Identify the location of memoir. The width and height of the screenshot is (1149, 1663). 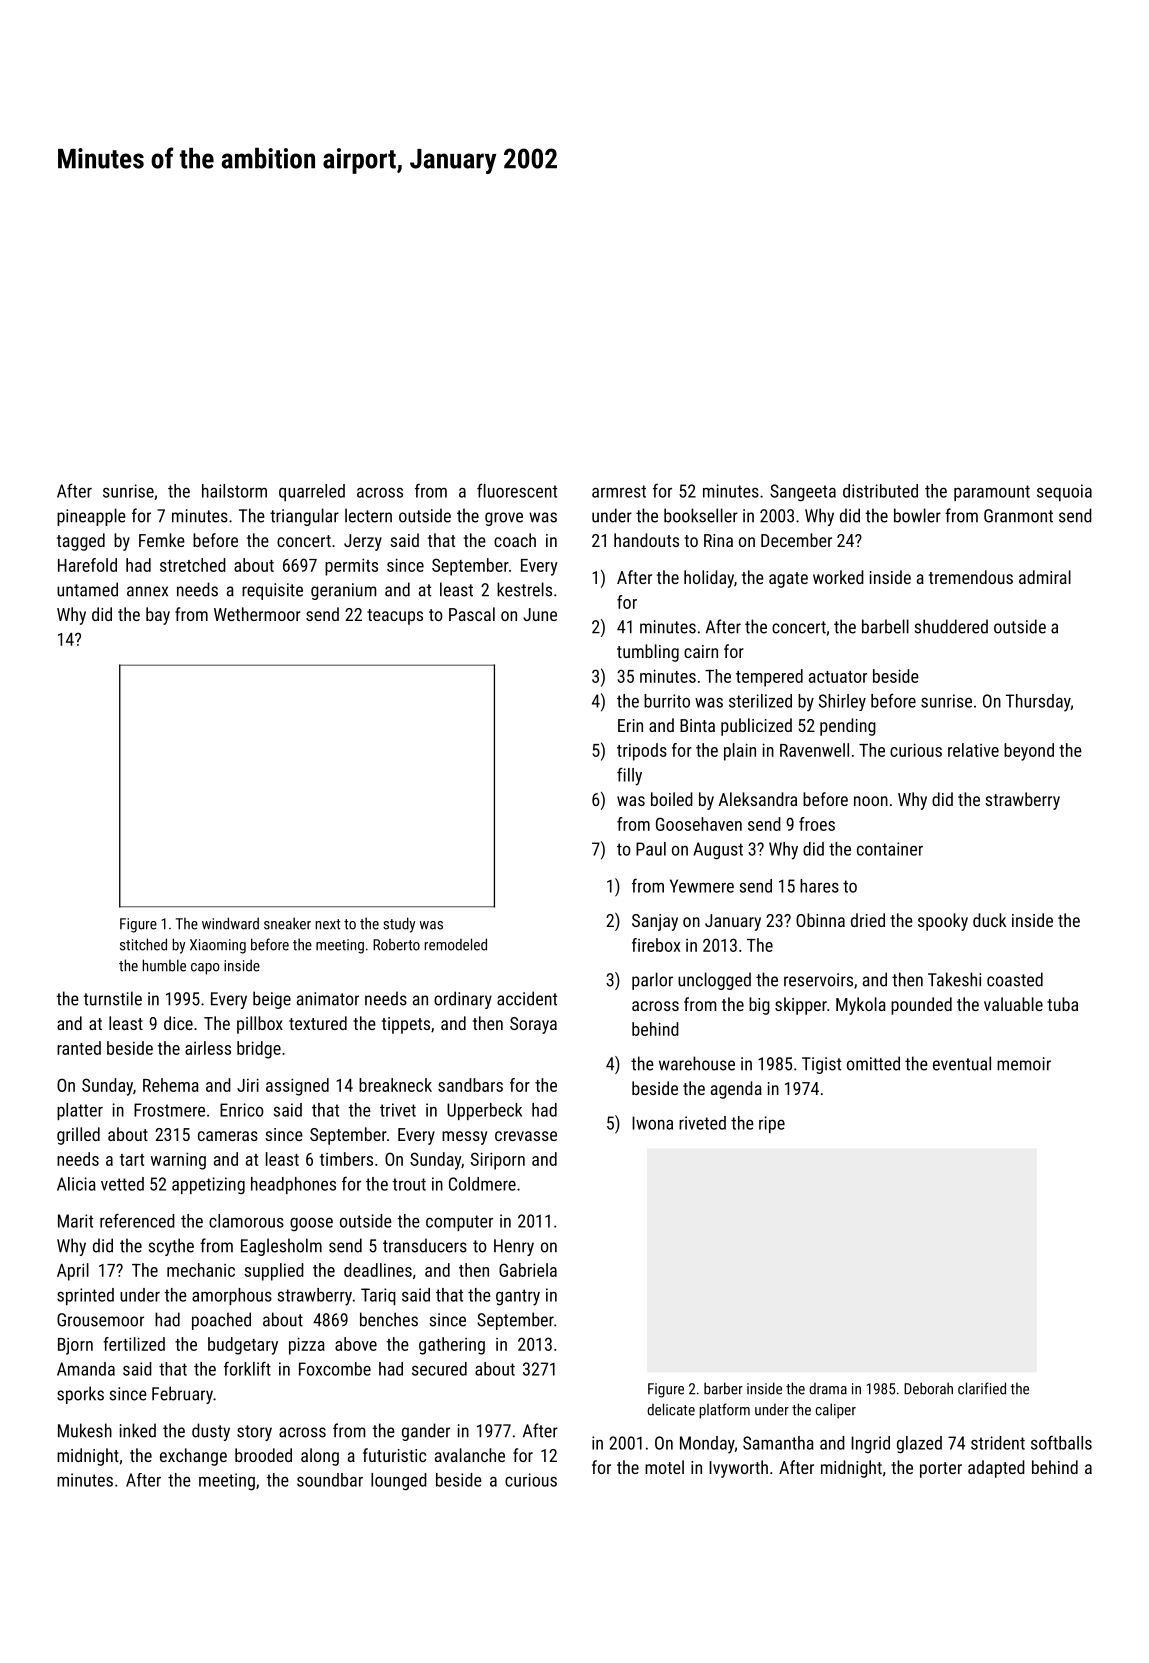
(1024, 1064).
